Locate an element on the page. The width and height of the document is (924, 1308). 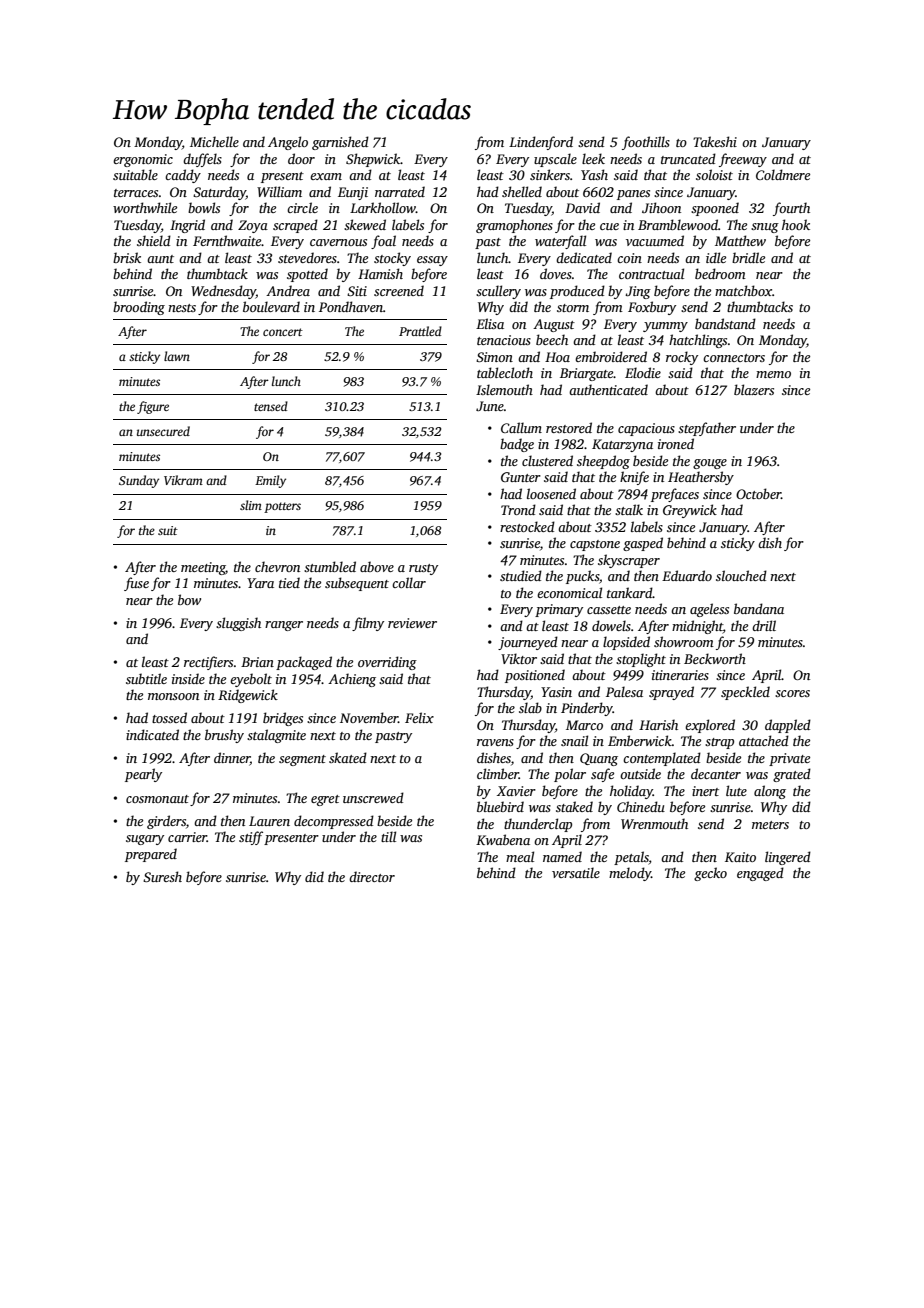
Ridgewick is located at coordinates (248, 696).
